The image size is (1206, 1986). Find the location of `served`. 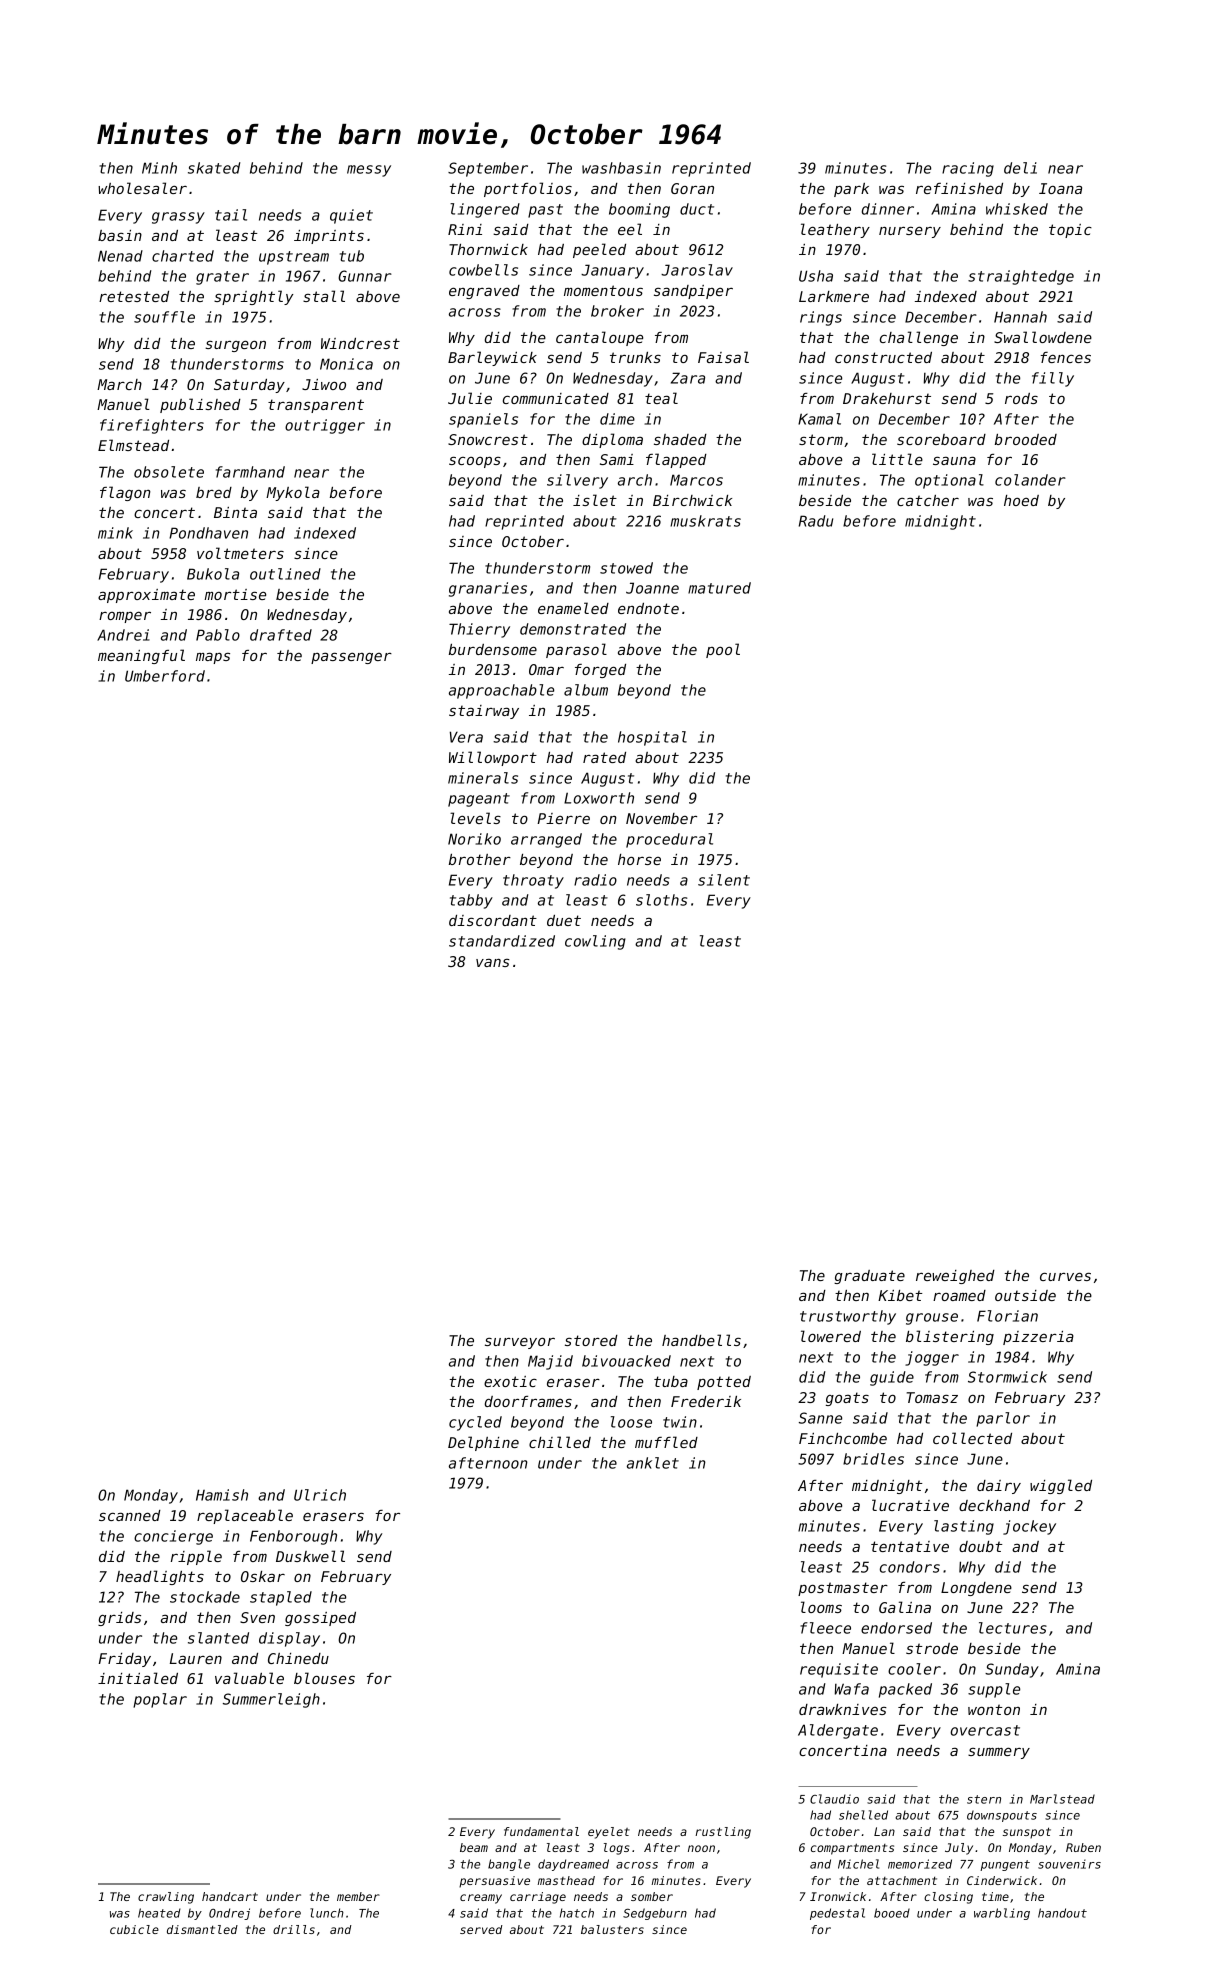

served is located at coordinates (481, 1929).
